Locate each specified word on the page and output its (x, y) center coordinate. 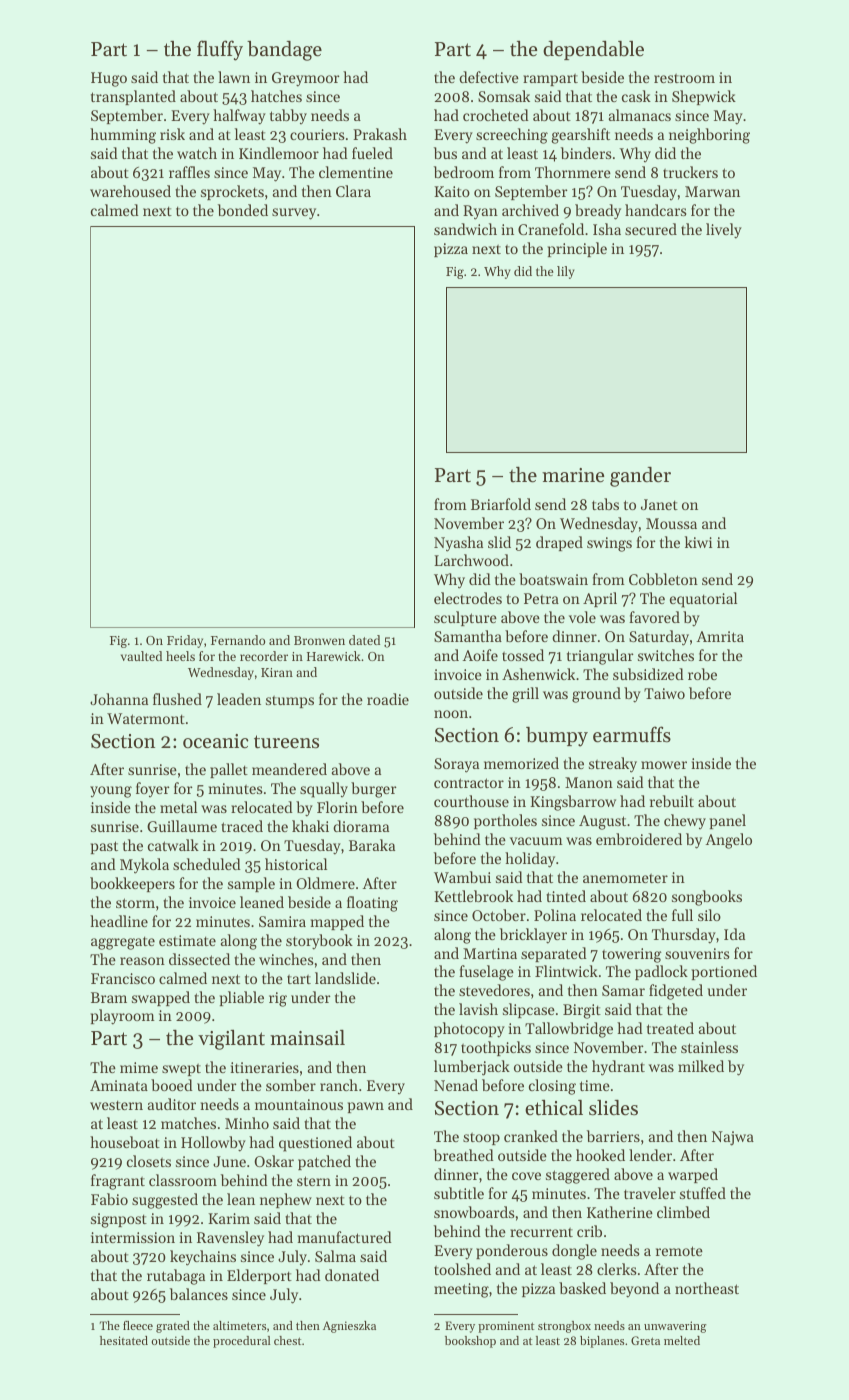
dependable (593, 50)
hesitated (124, 1340)
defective (489, 77)
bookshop (470, 1342)
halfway (239, 117)
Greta (645, 1340)
